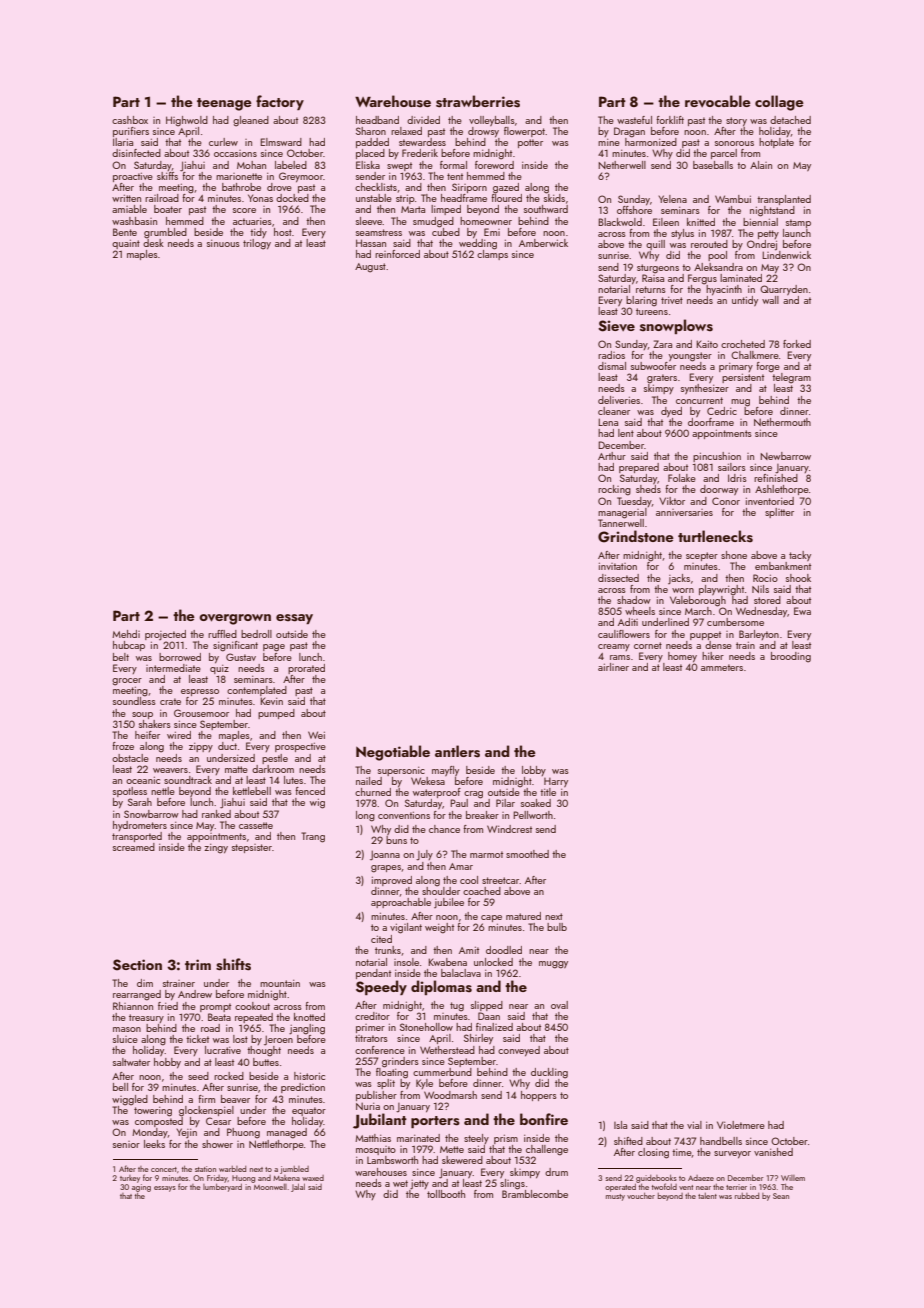 The width and height of the screenshot is (924, 1308). Describe the element at coordinates (393, 753) in the screenshot. I see `Negotiable` at that location.
